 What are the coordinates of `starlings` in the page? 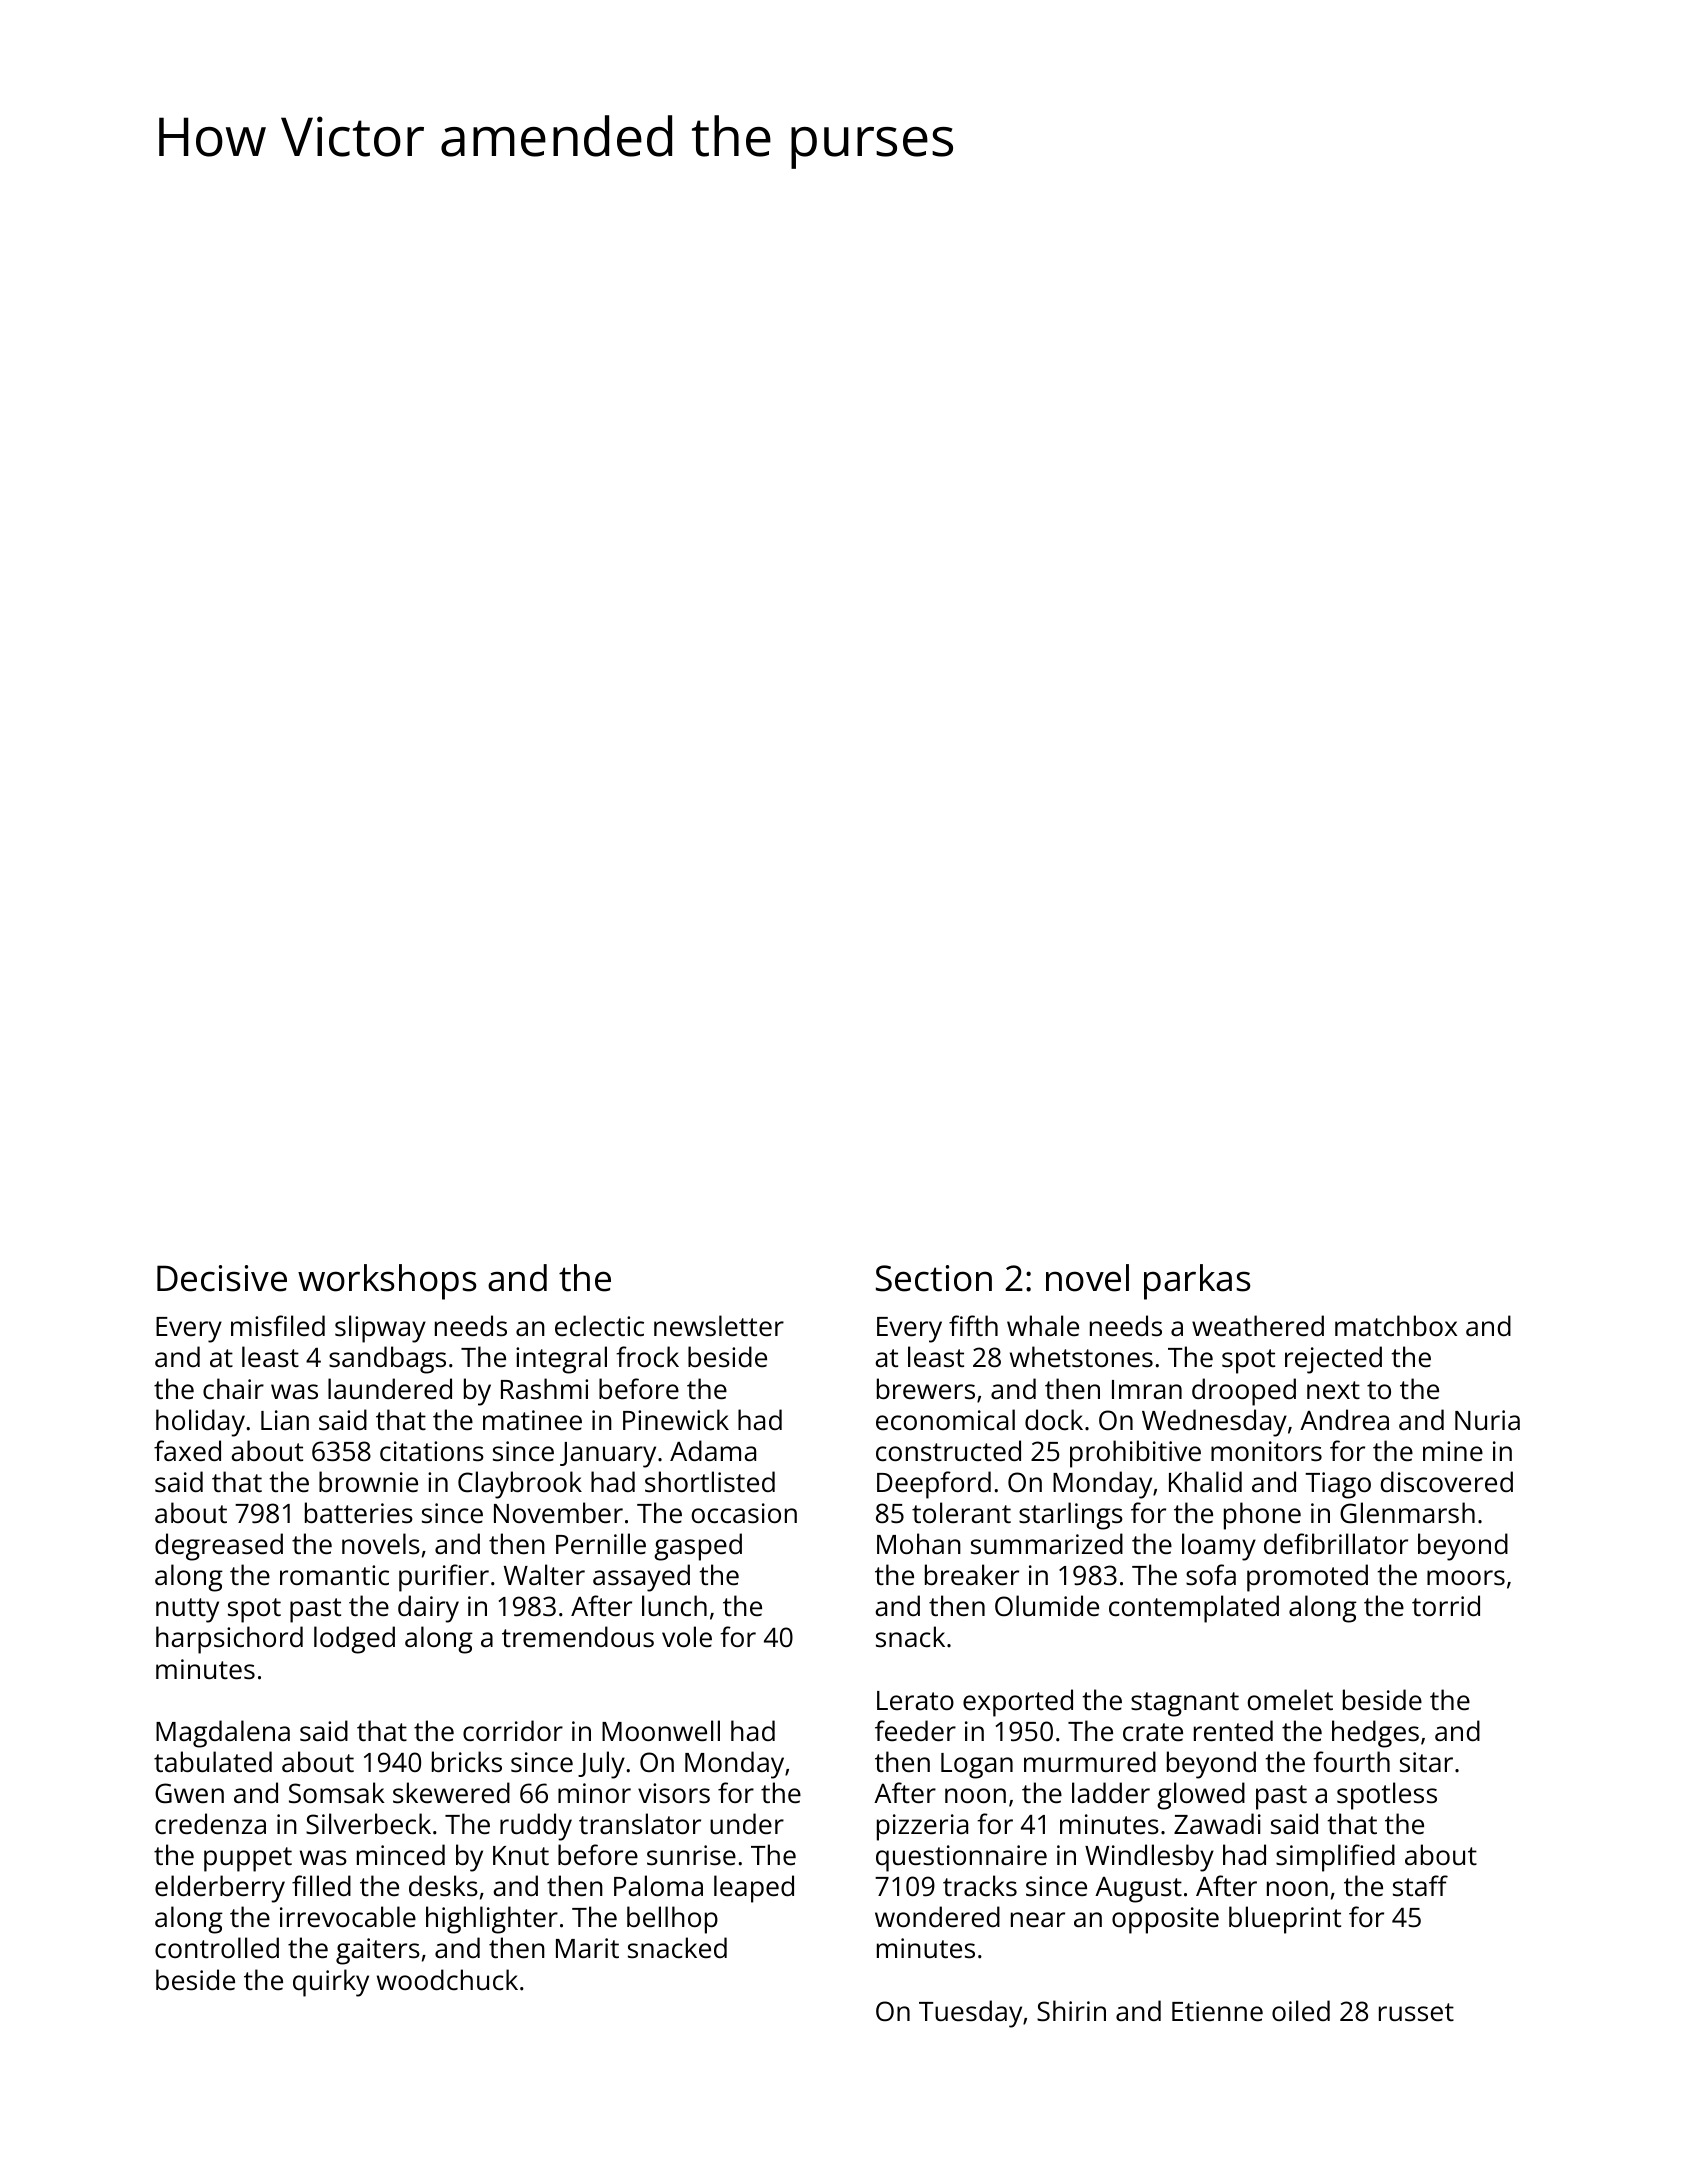 It's located at (1071, 1516).
